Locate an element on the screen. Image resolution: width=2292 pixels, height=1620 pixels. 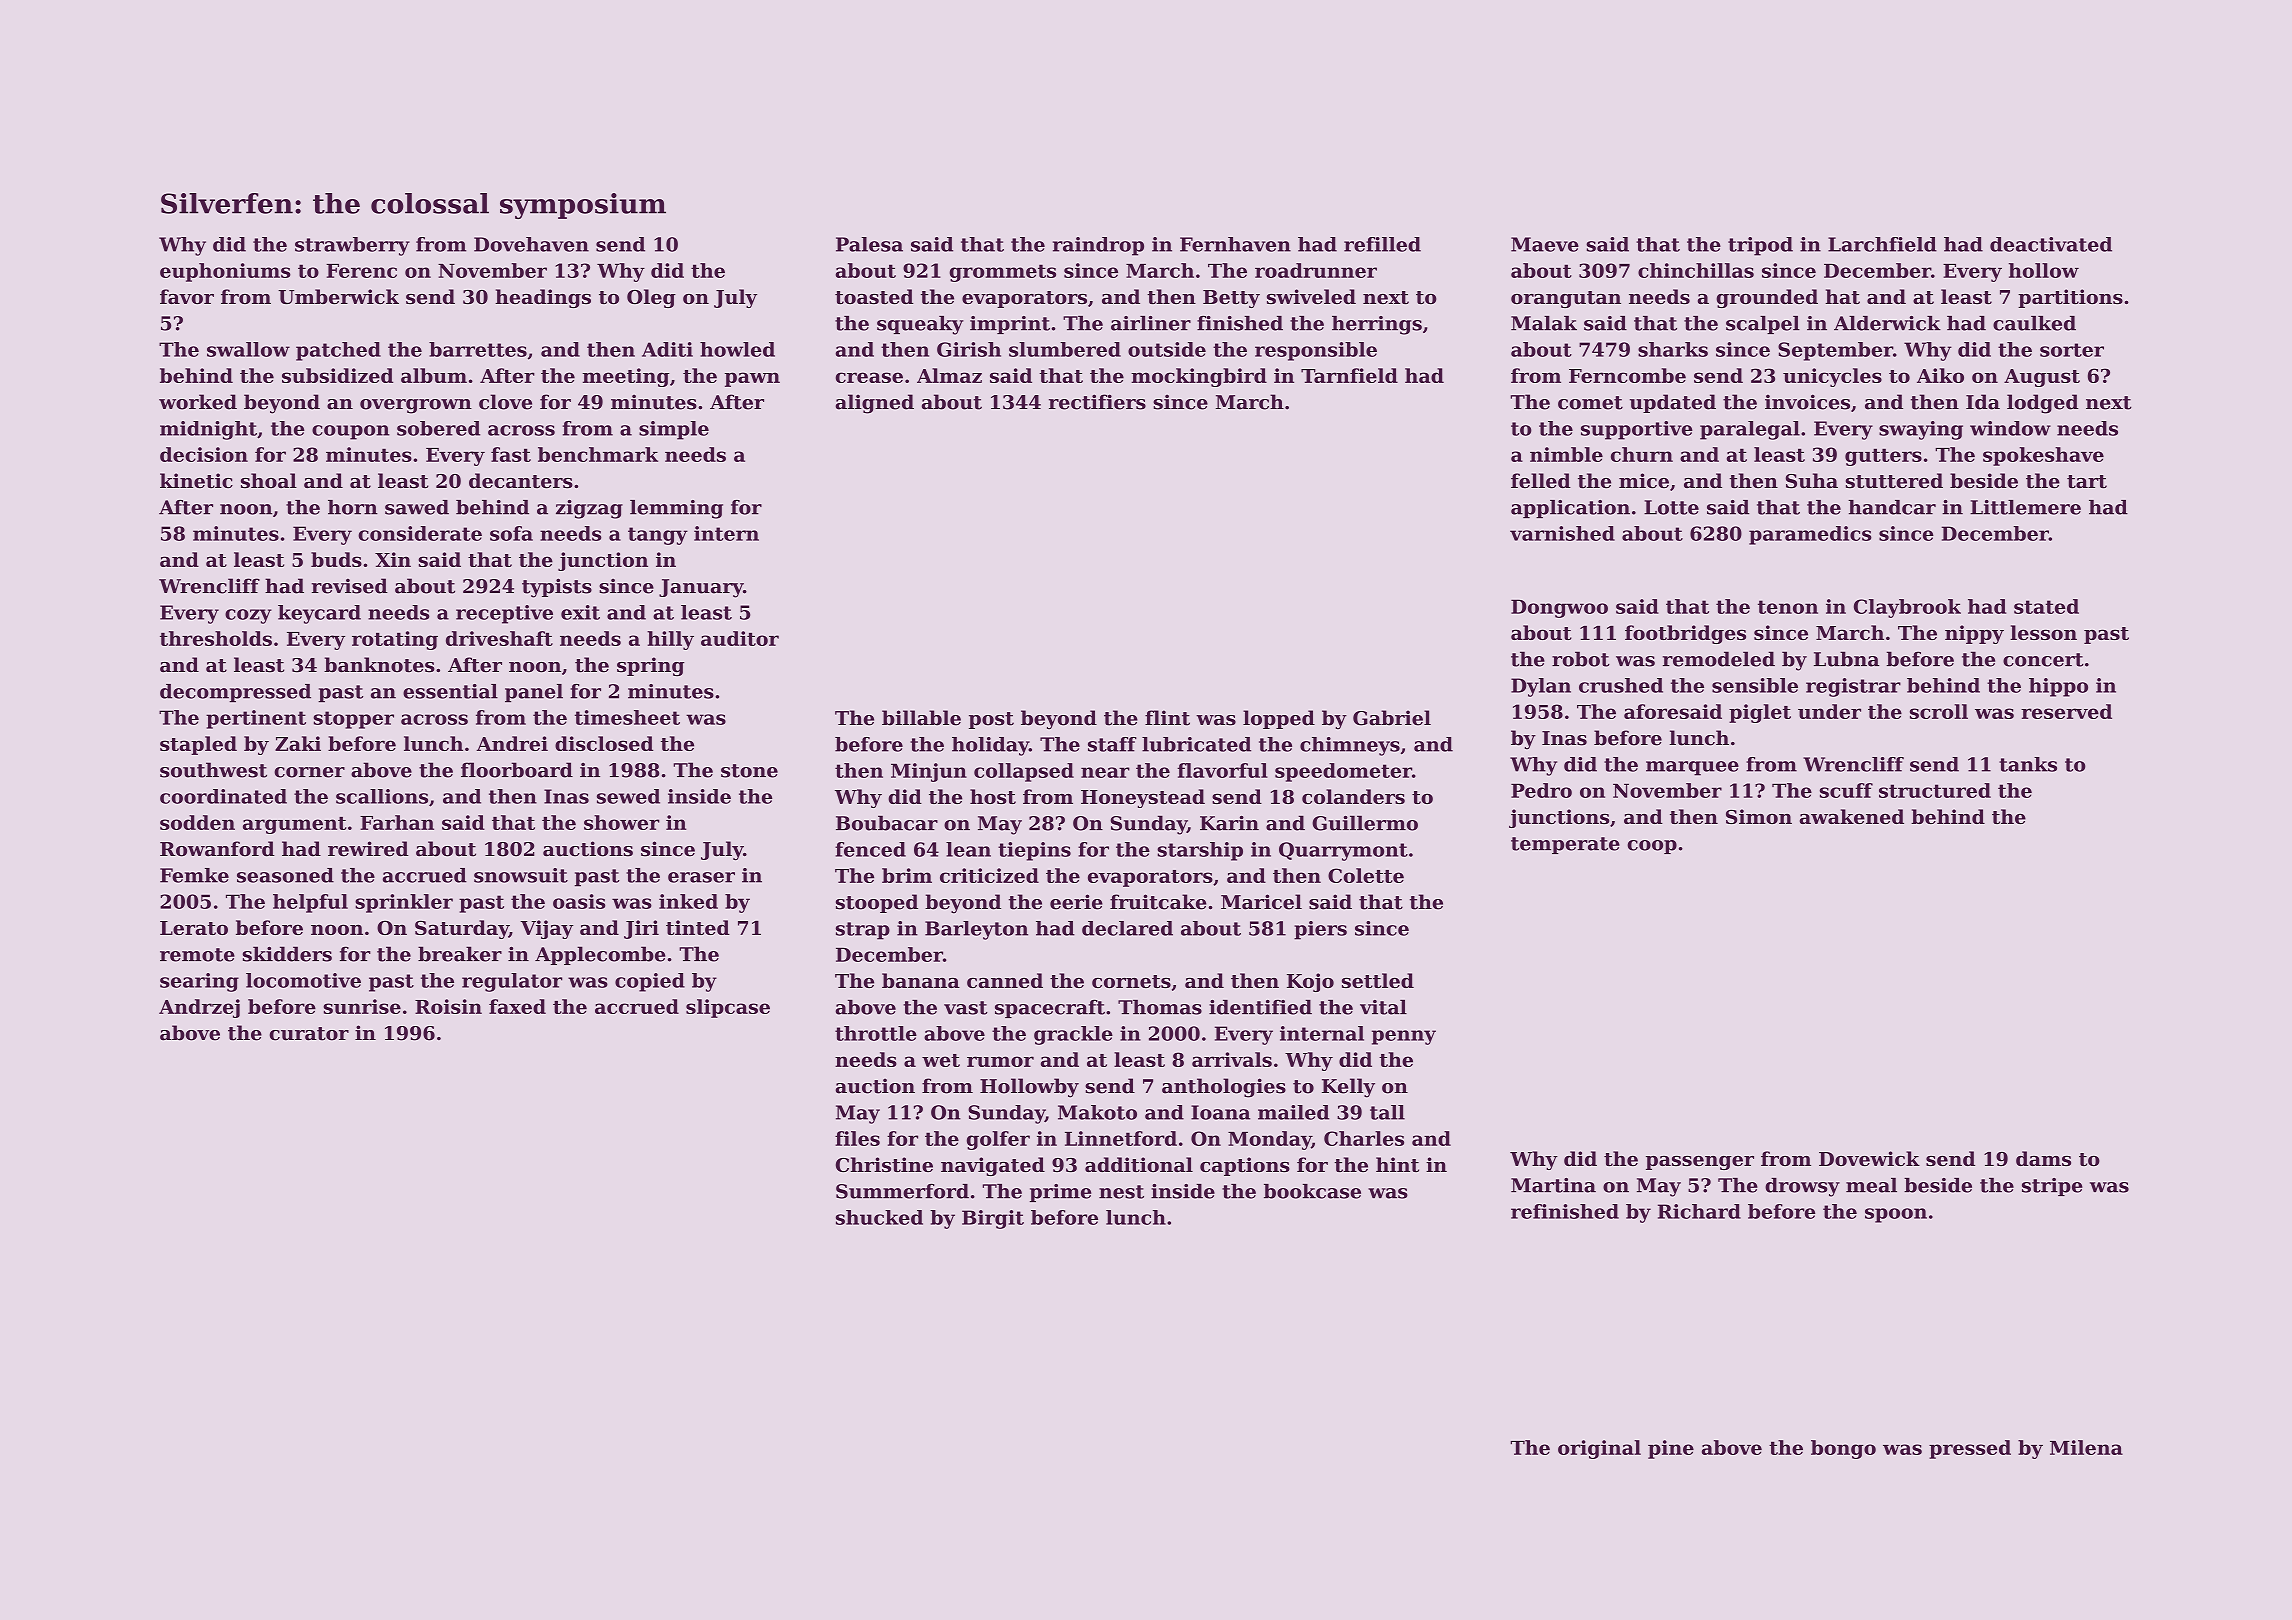
sofa is located at coordinates (511, 533).
